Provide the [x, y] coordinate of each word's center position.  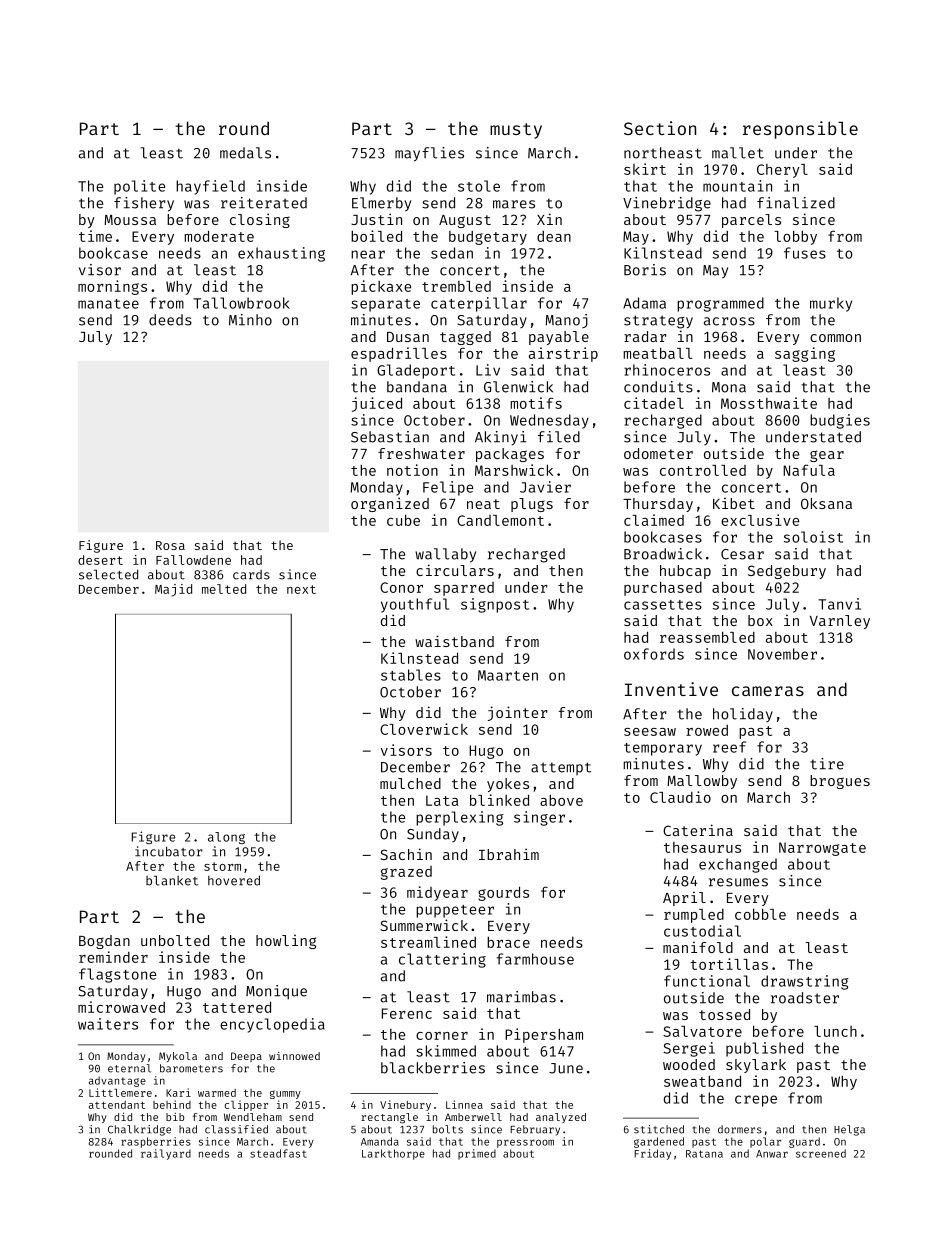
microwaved [121, 1007]
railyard [166, 1154]
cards [251, 575]
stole [479, 186]
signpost [495, 605]
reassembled [707, 637]
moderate [219, 236]
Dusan [408, 337]
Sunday [433, 835]
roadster [805, 998]
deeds [170, 320]
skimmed [446, 1051]
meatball [658, 353]
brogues [840, 782]
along [226, 838]
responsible [800, 130]
